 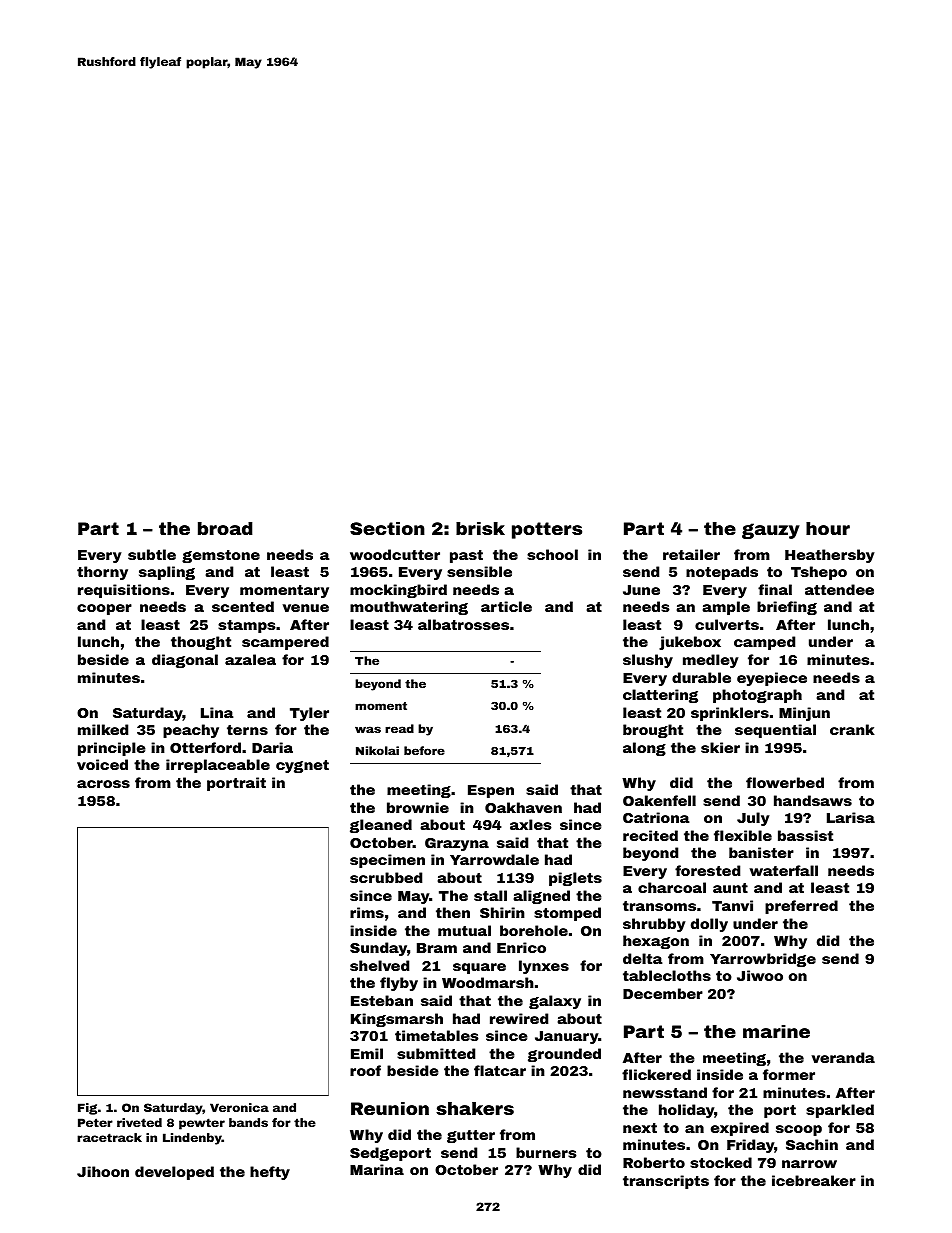 I want to click on flatcar, so click(x=500, y=1070).
